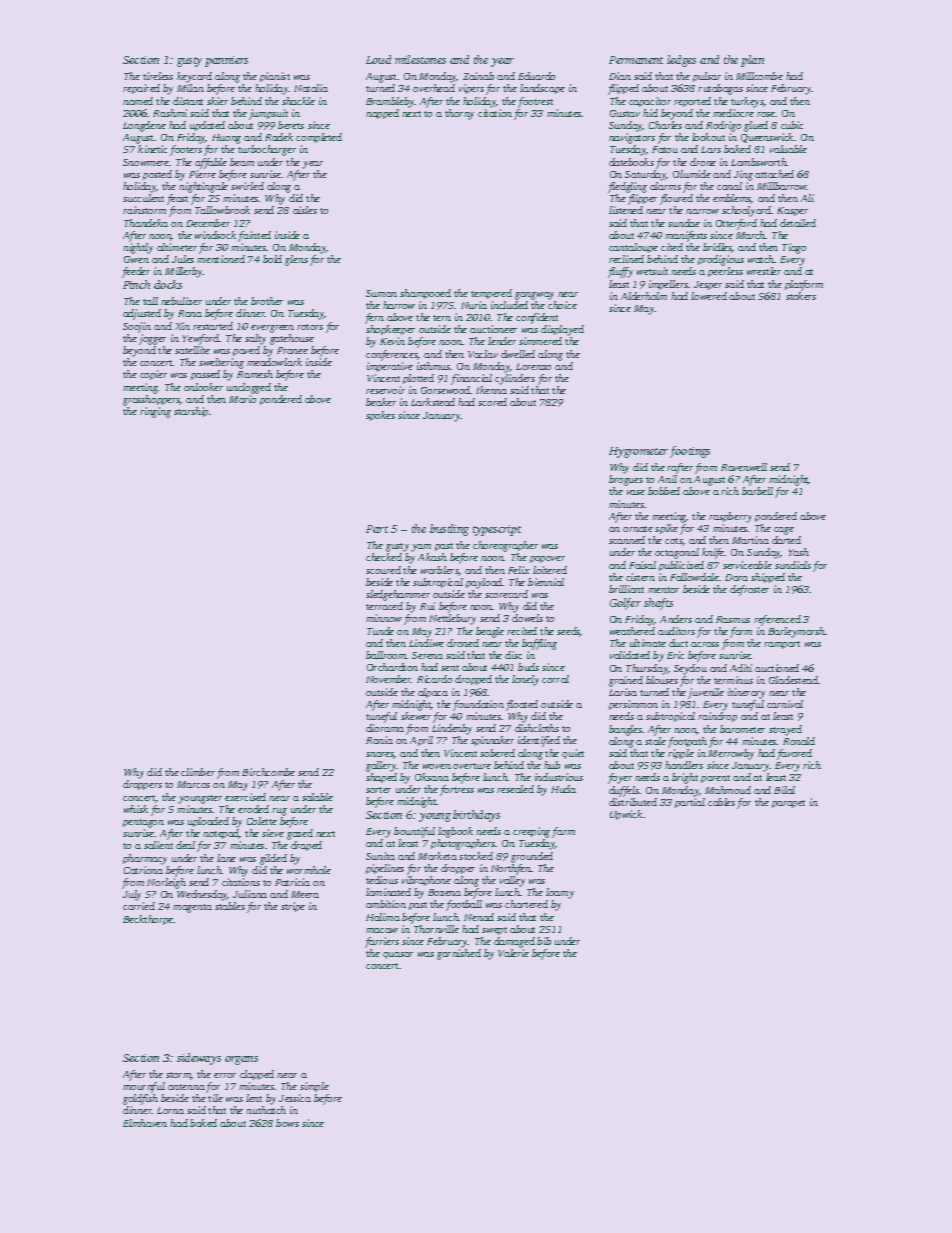 This image has height=1233, width=952. What do you see at coordinates (709, 296) in the image?
I see `lowered` at bounding box center [709, 296].
